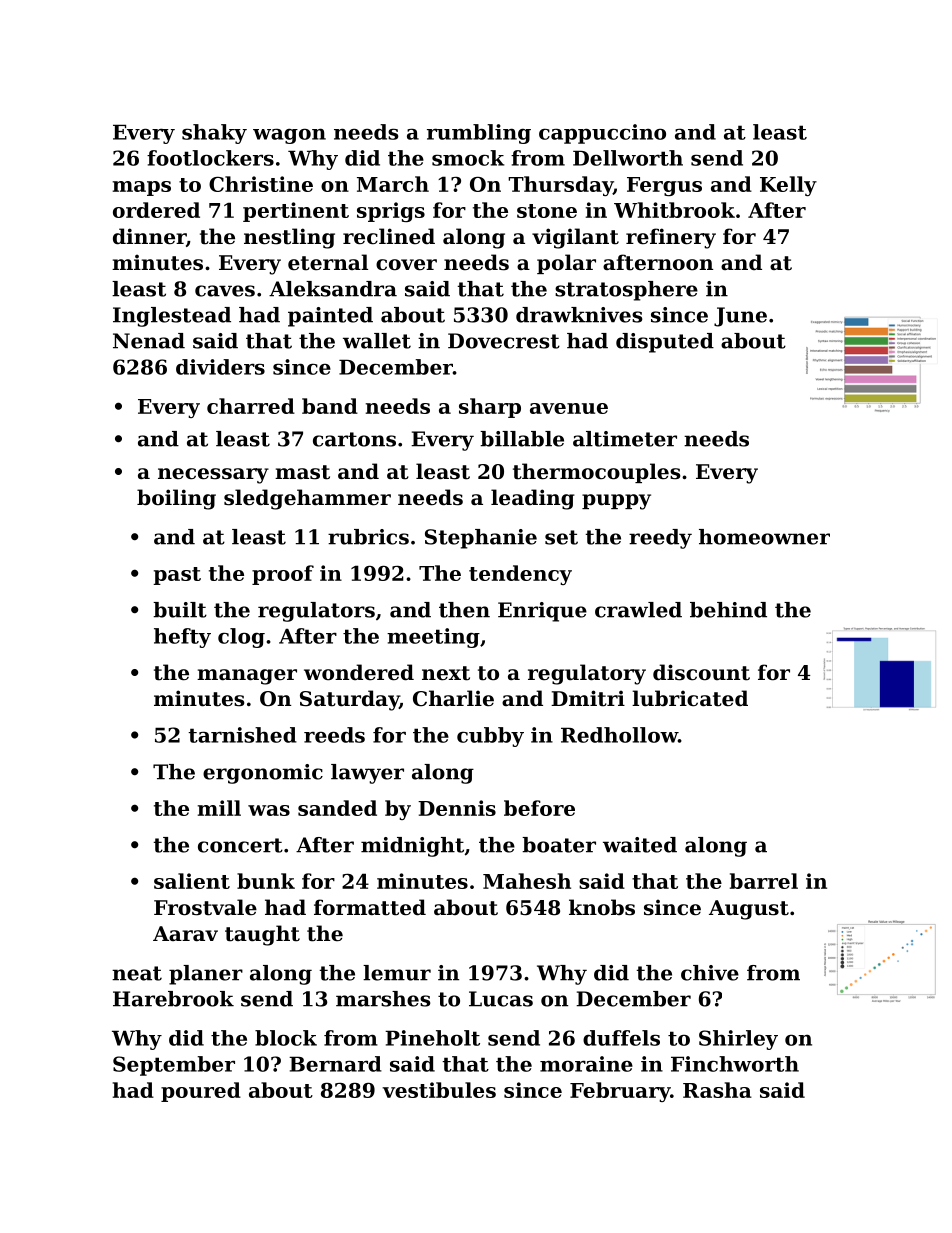  I want to click on taught, so click(262, 935).
